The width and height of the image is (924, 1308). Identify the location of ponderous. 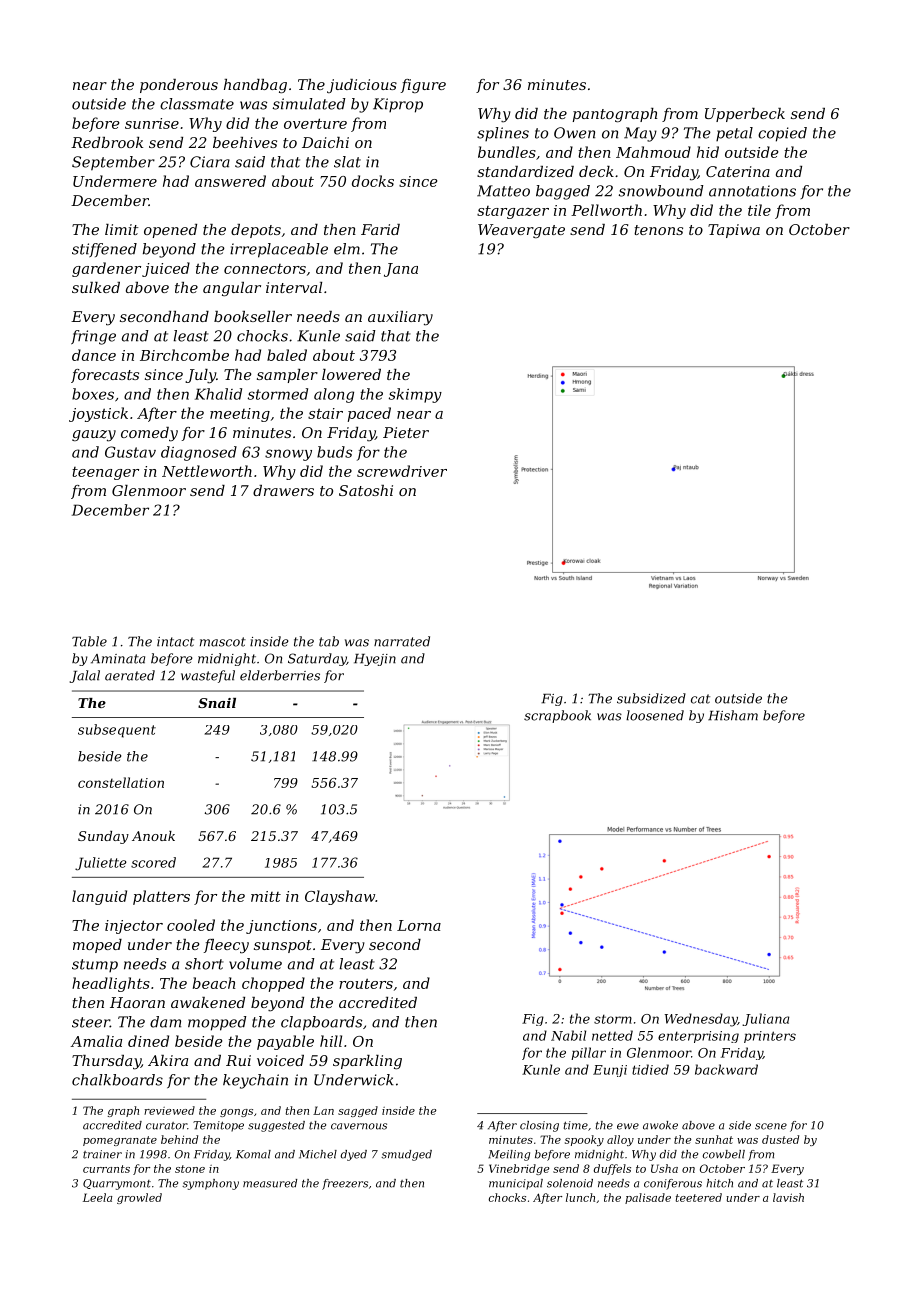
(179, 86).
